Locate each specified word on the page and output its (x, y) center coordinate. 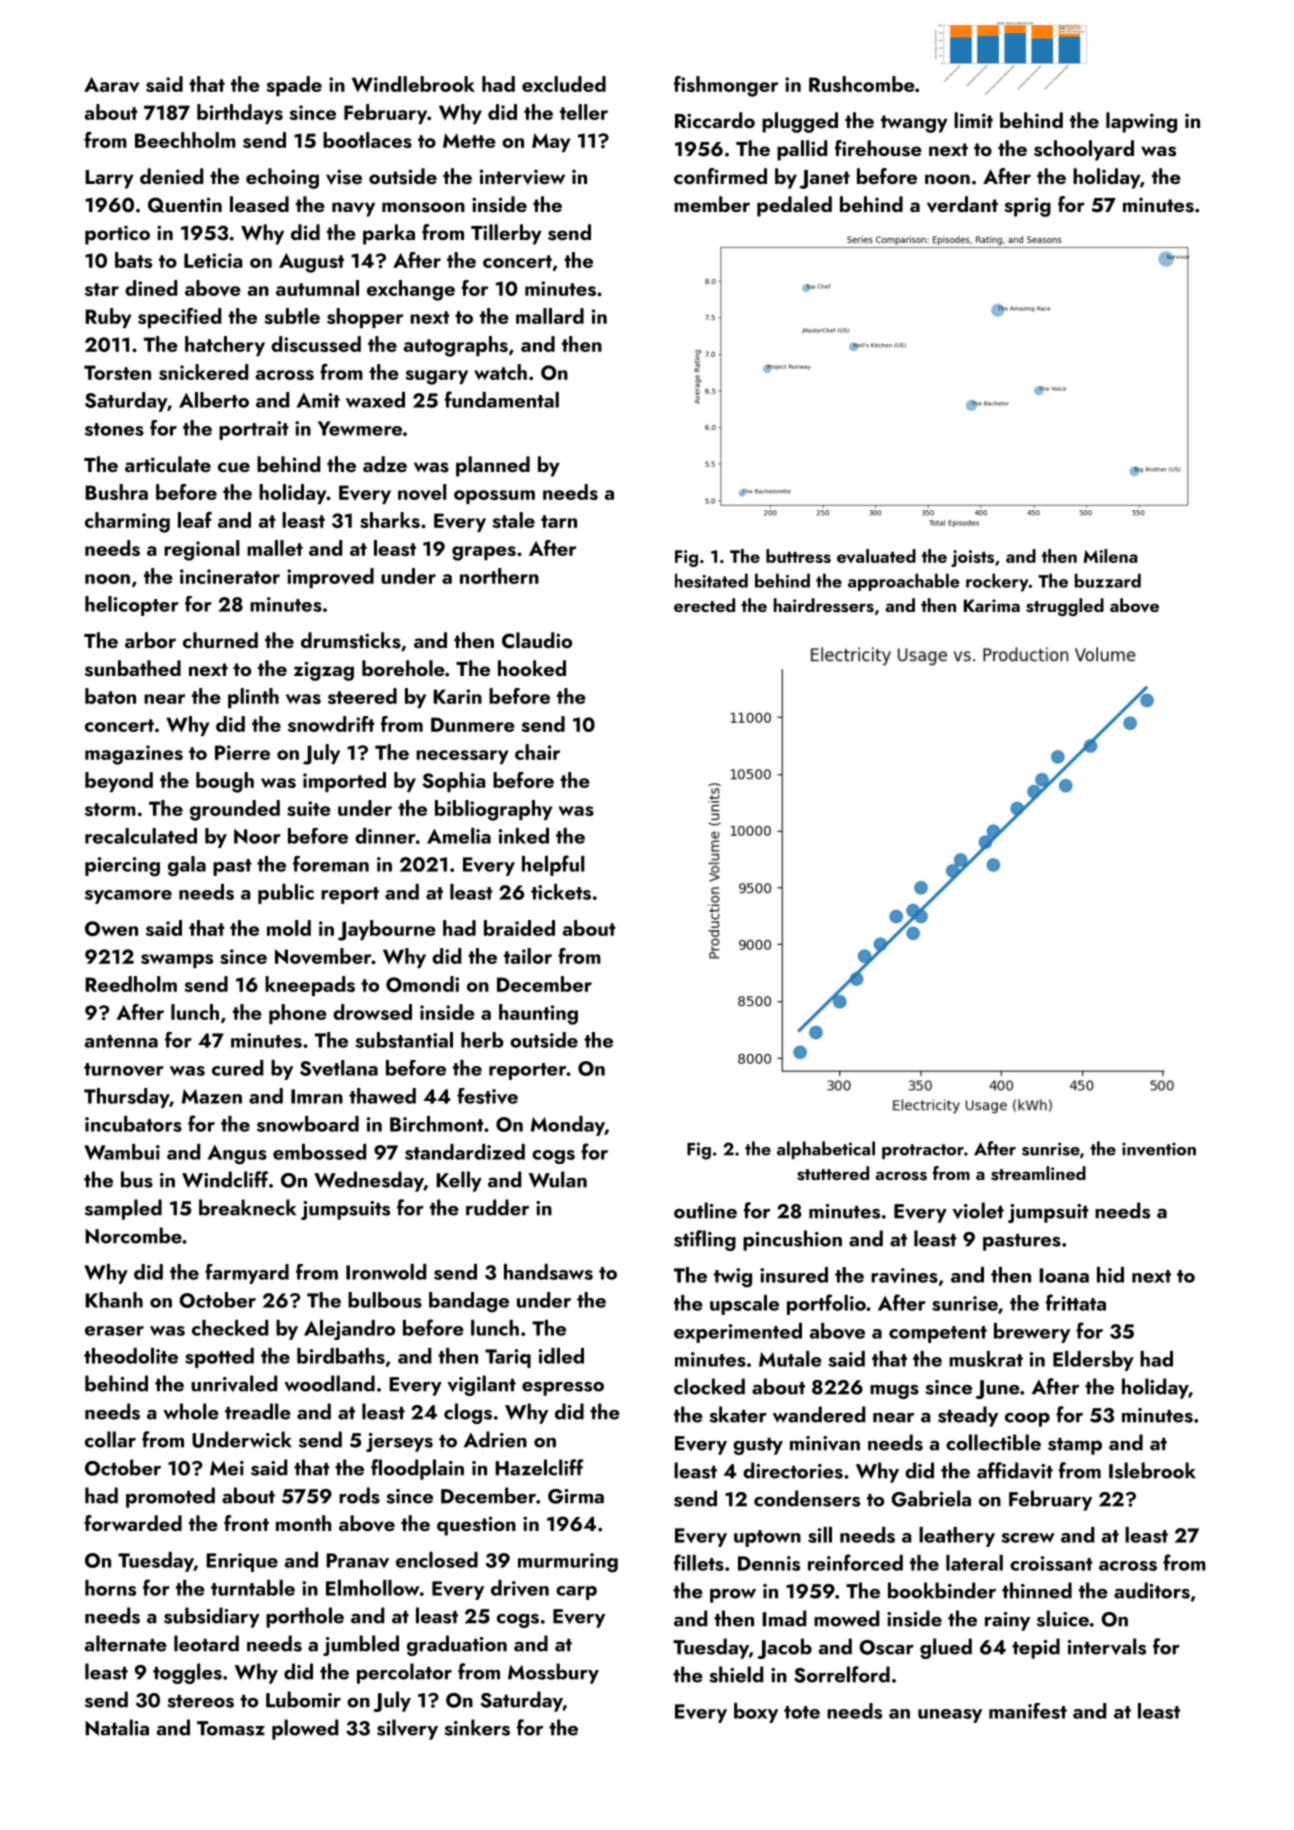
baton (110, 696)
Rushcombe (862, 84)
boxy (756, 1713)
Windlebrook (413, 84)
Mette (469, 140)
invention (1159, 1149)
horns (110, 1588)
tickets (561, 892)
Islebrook (1152, 1470)
